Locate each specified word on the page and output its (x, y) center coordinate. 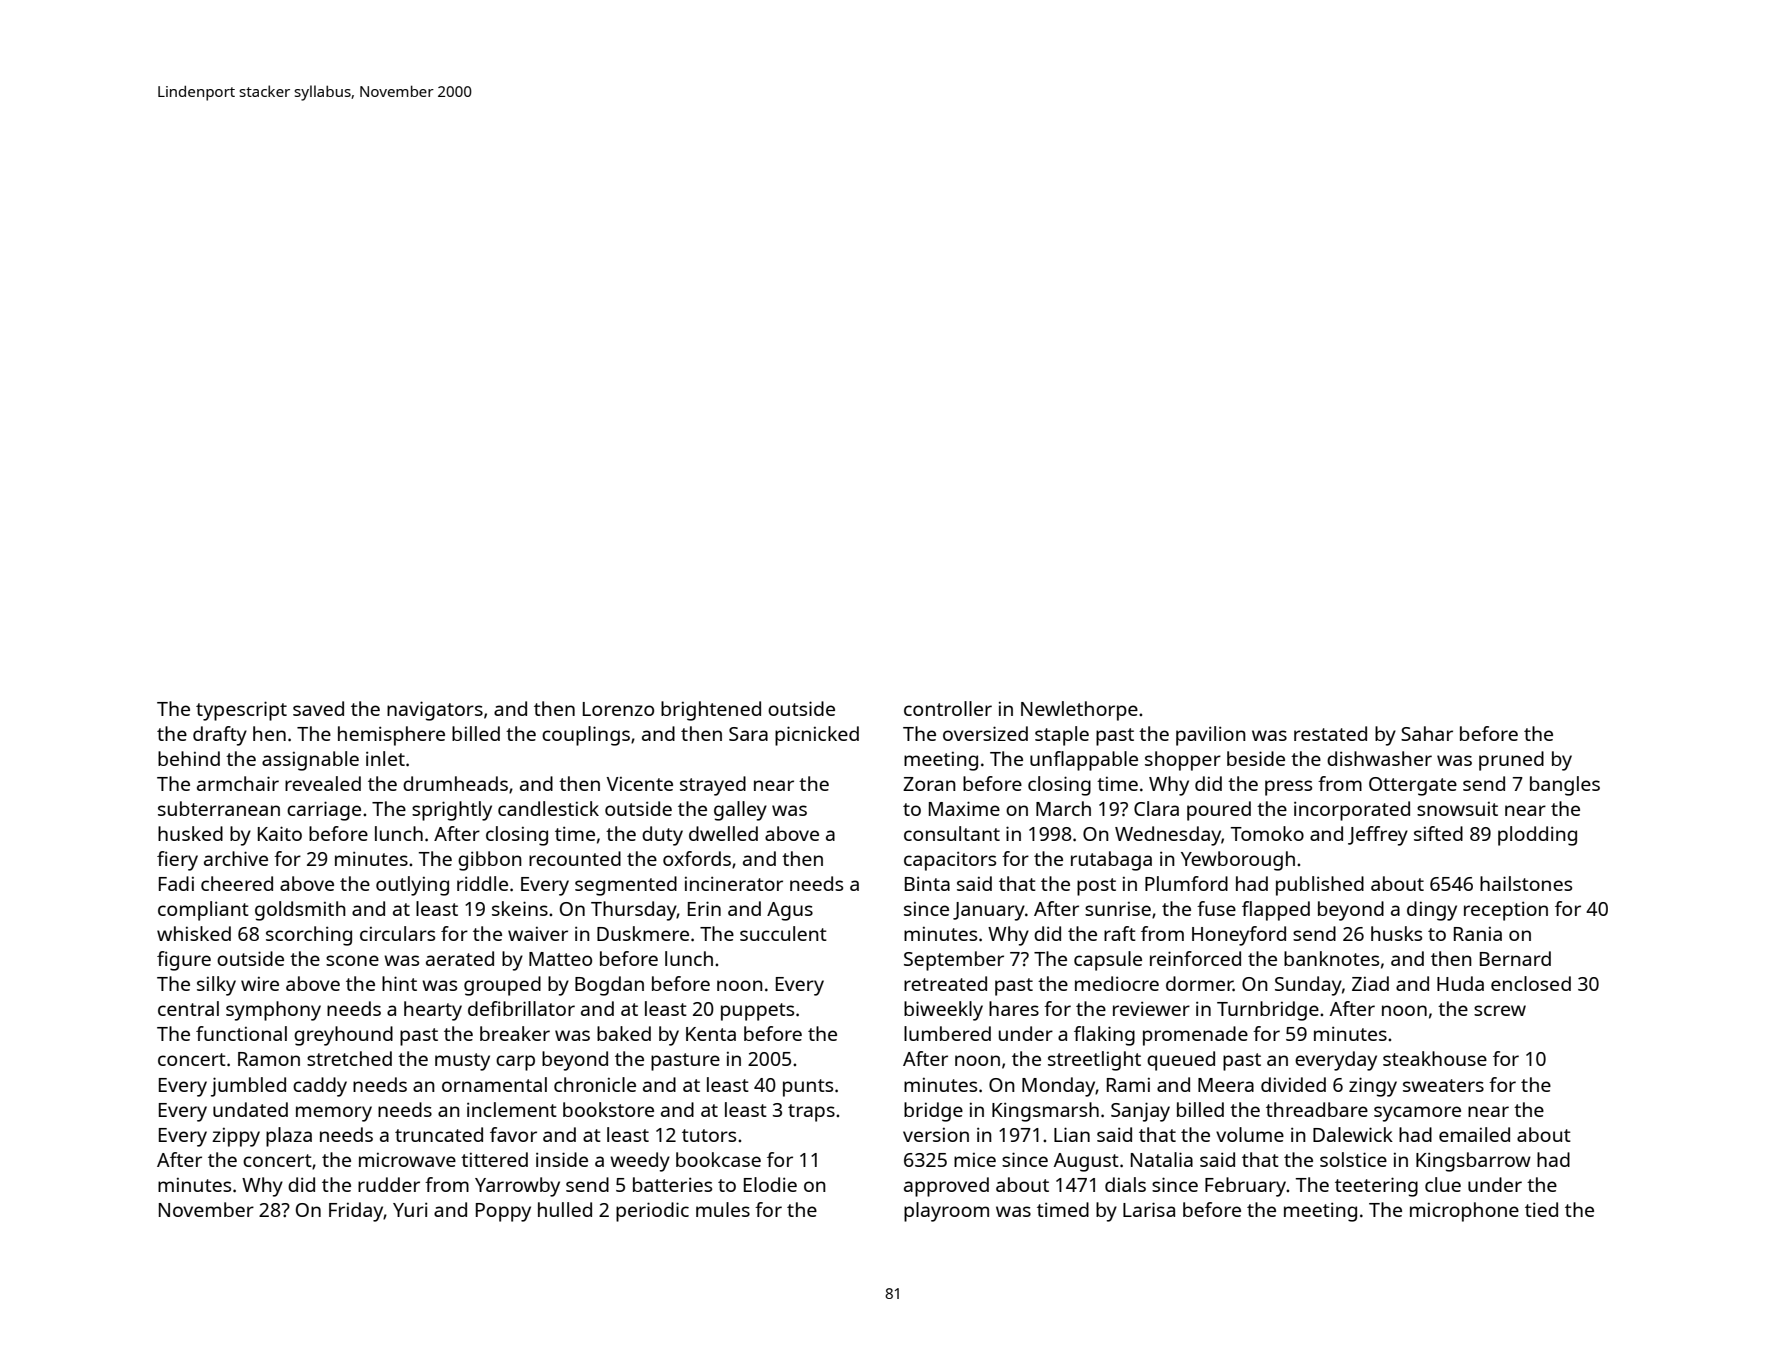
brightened (711, 711)
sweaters (1443, 1085)
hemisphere (391, 736)
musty (462, 1062)
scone (352, 960)
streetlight (1094, 1061)
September (954, 961)
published (1320, 886)
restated (1330, 733)
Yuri (410, 1209)
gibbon (490, 861)
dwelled (723, 833)
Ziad (1370, 983)
